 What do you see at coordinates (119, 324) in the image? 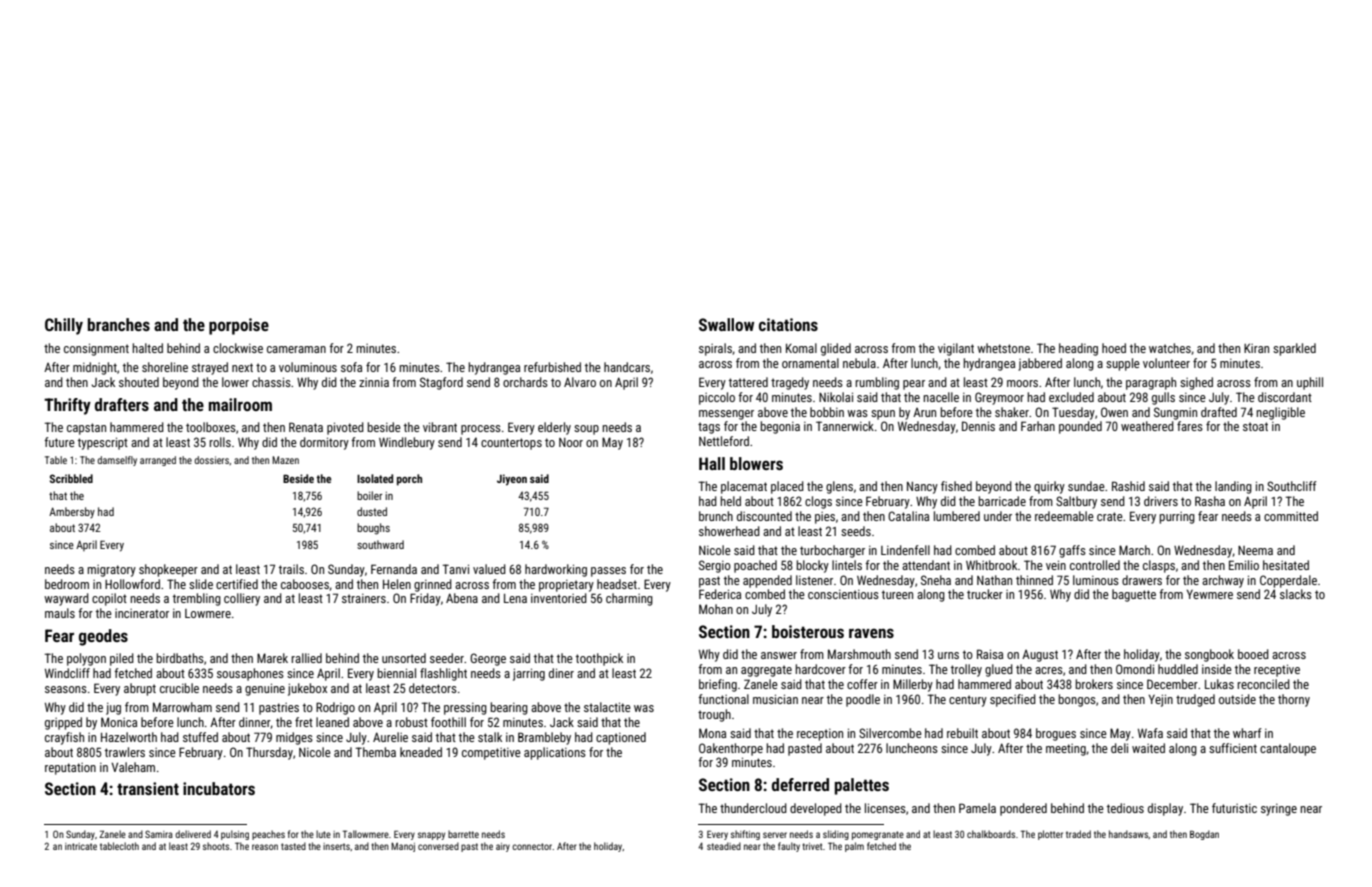
I see `branches` at bounding box center [119, 324].
